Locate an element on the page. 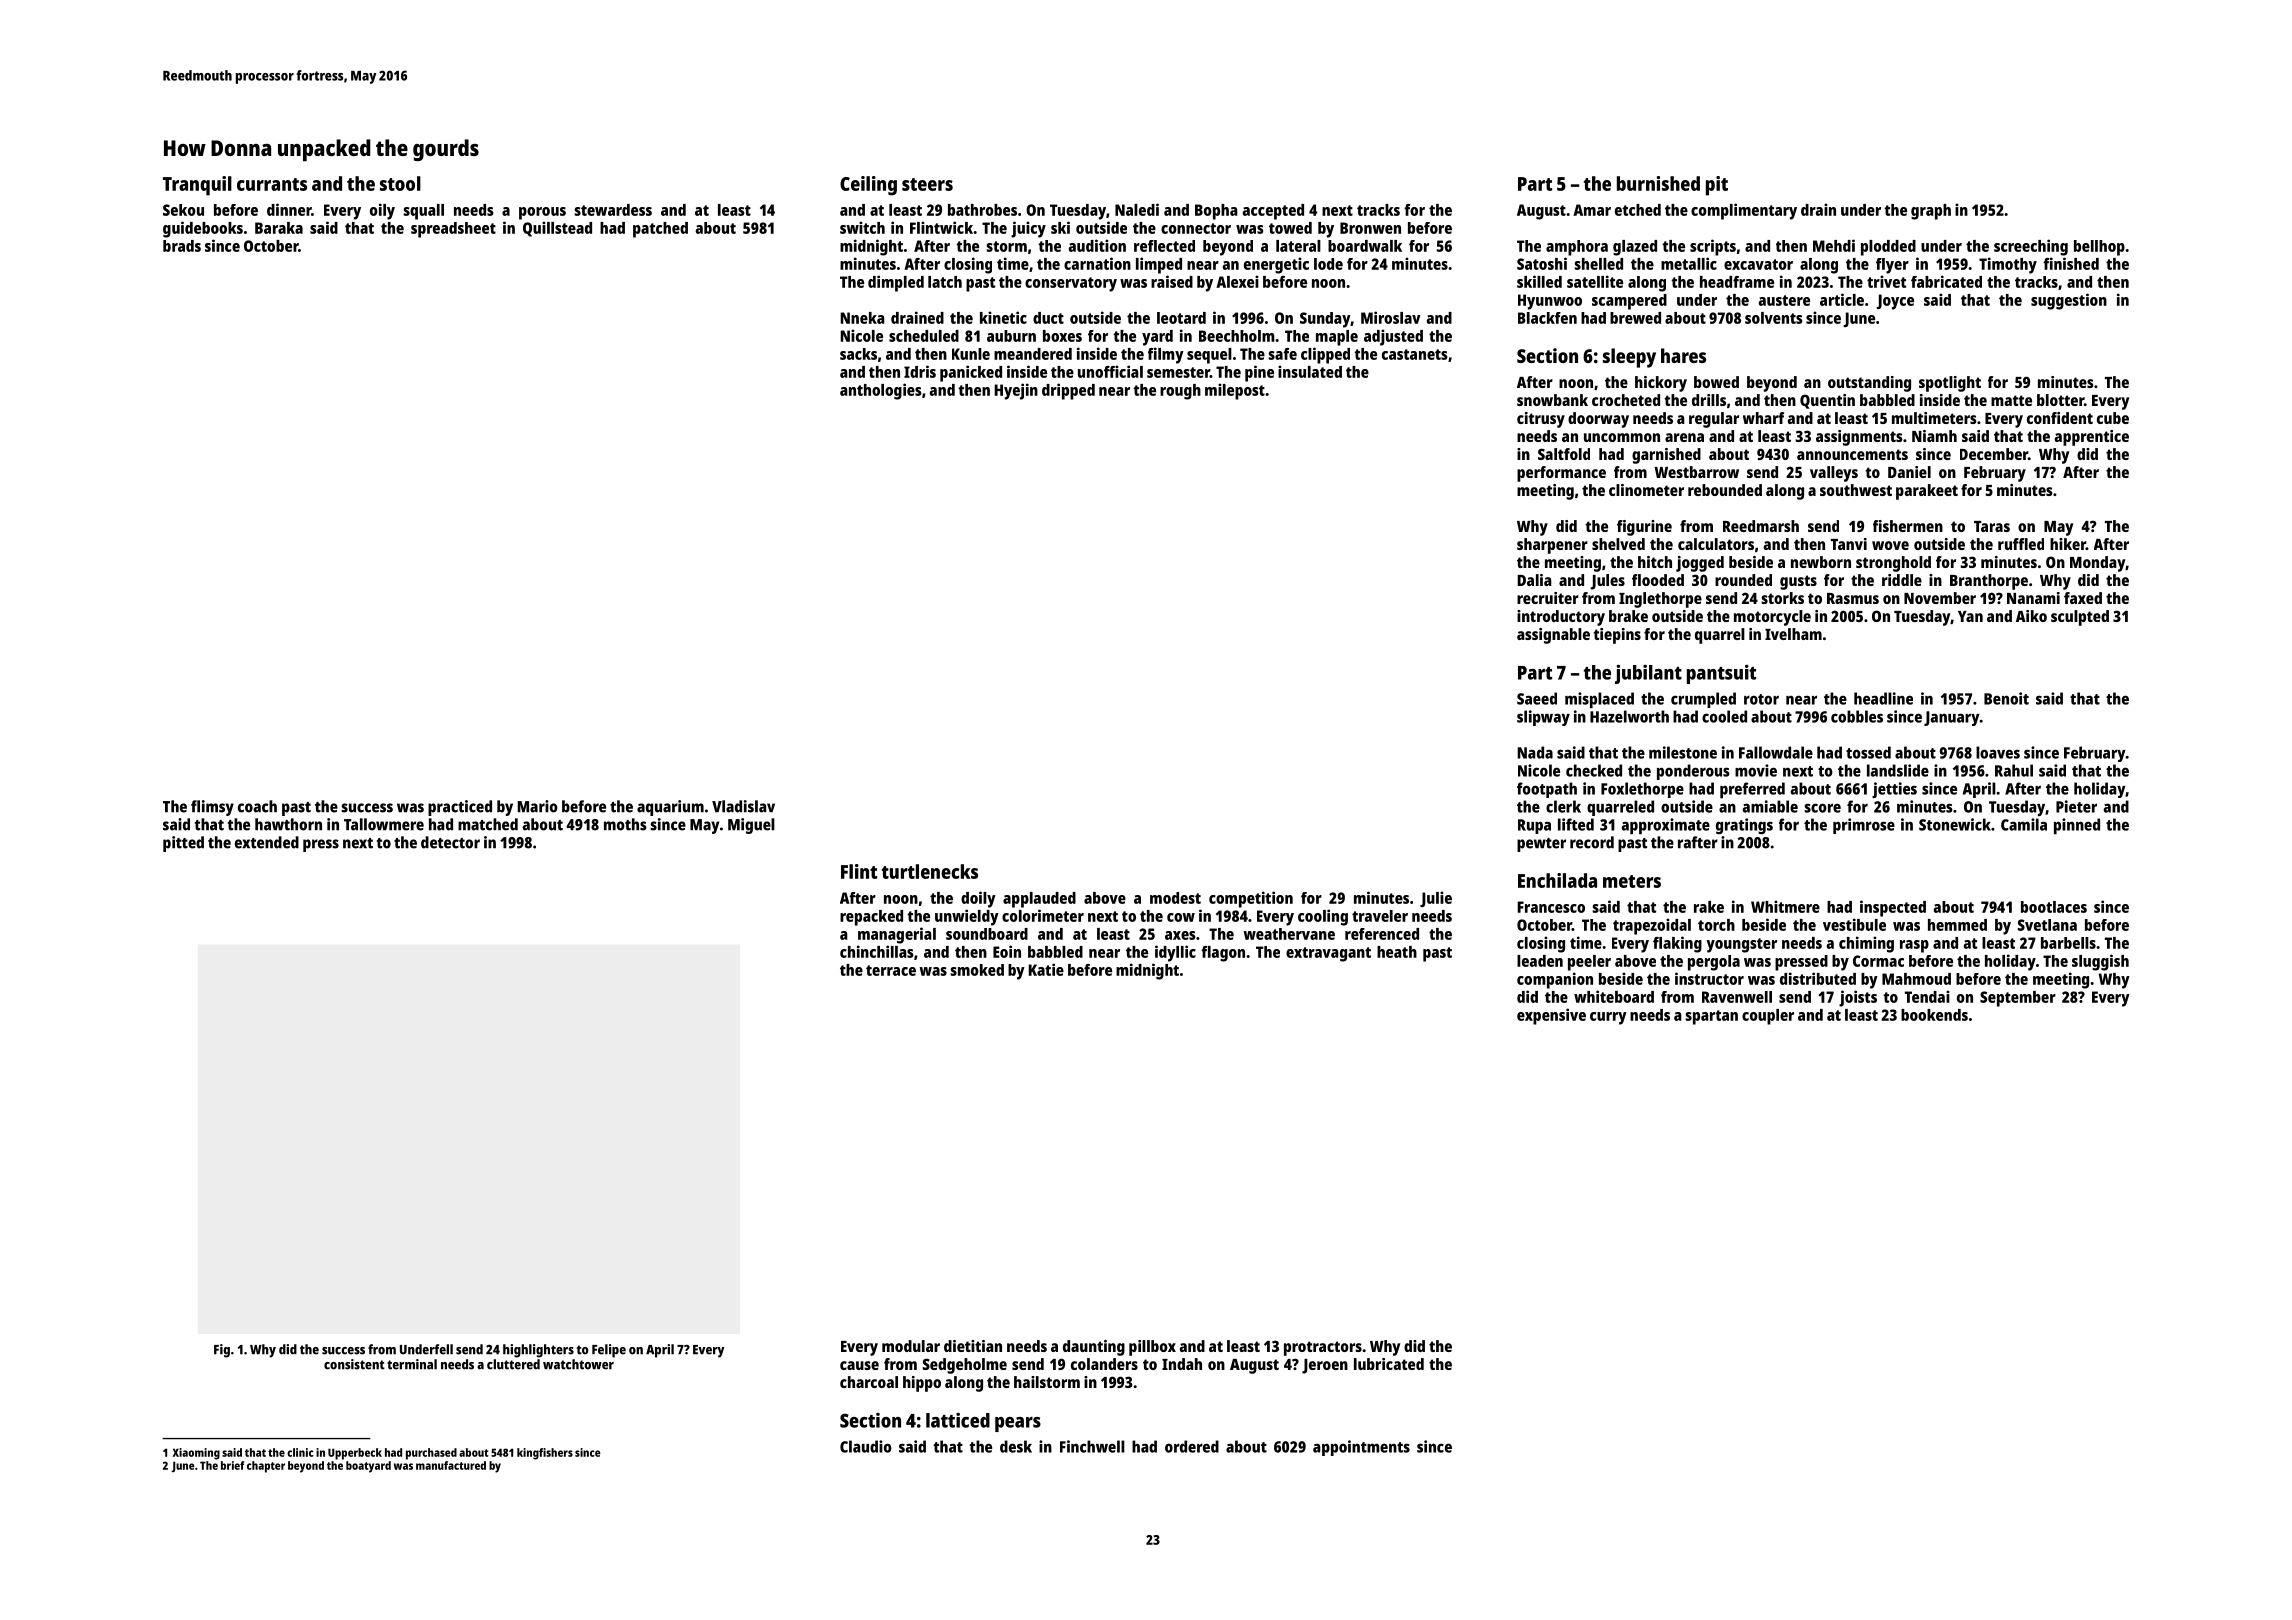 The image size is (2292, 1620). milepost is located at coordinates (1235, 391).
